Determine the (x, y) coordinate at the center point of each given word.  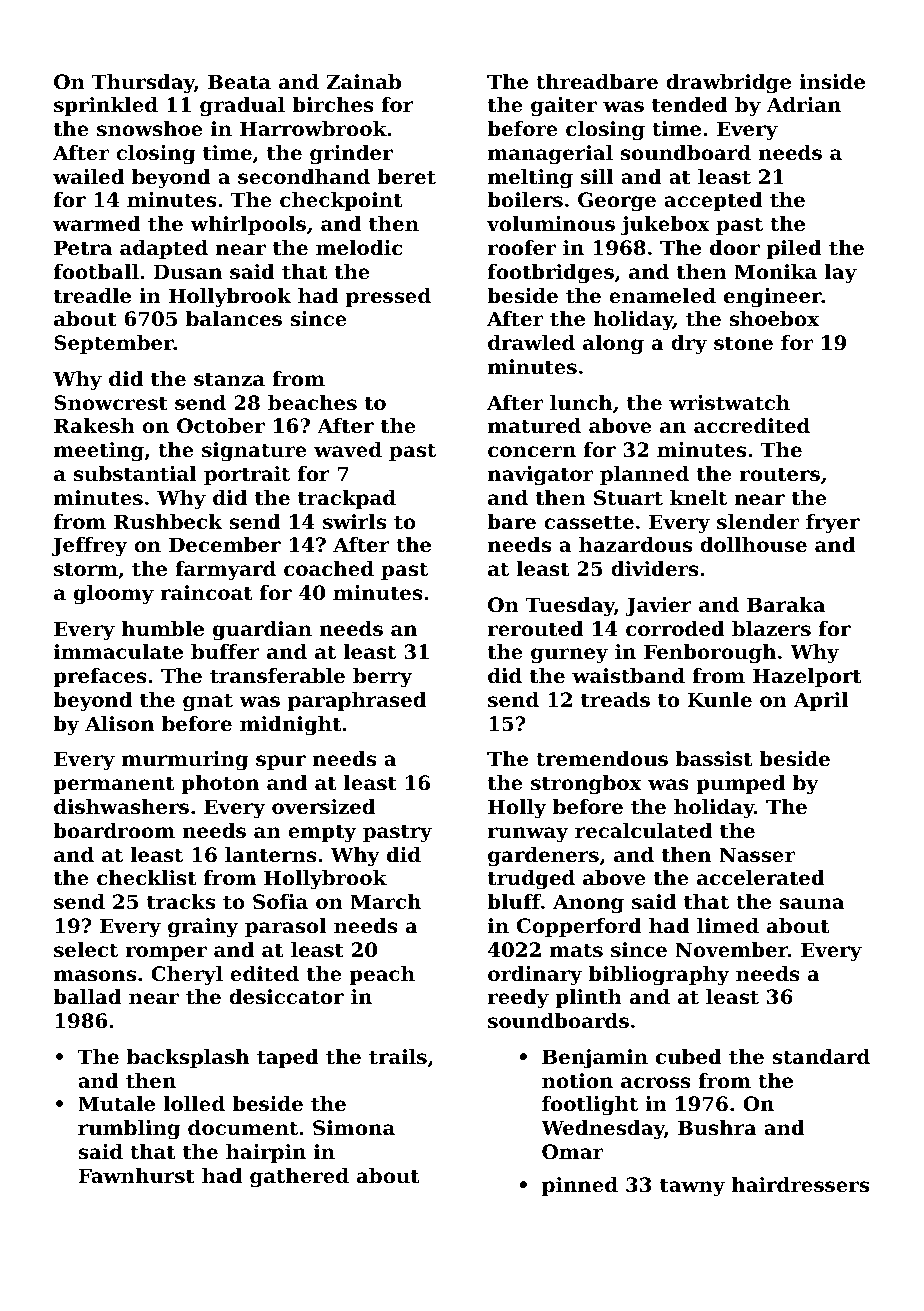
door (735, 248)
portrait (247, 475)
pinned (580, 1186)
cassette (589, 522)
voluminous (551, 224)
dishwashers (121, 807)
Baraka (786, 605)
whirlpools (248, 225)
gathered (299, 1178)
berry (382, 678)
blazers (771, 629)
